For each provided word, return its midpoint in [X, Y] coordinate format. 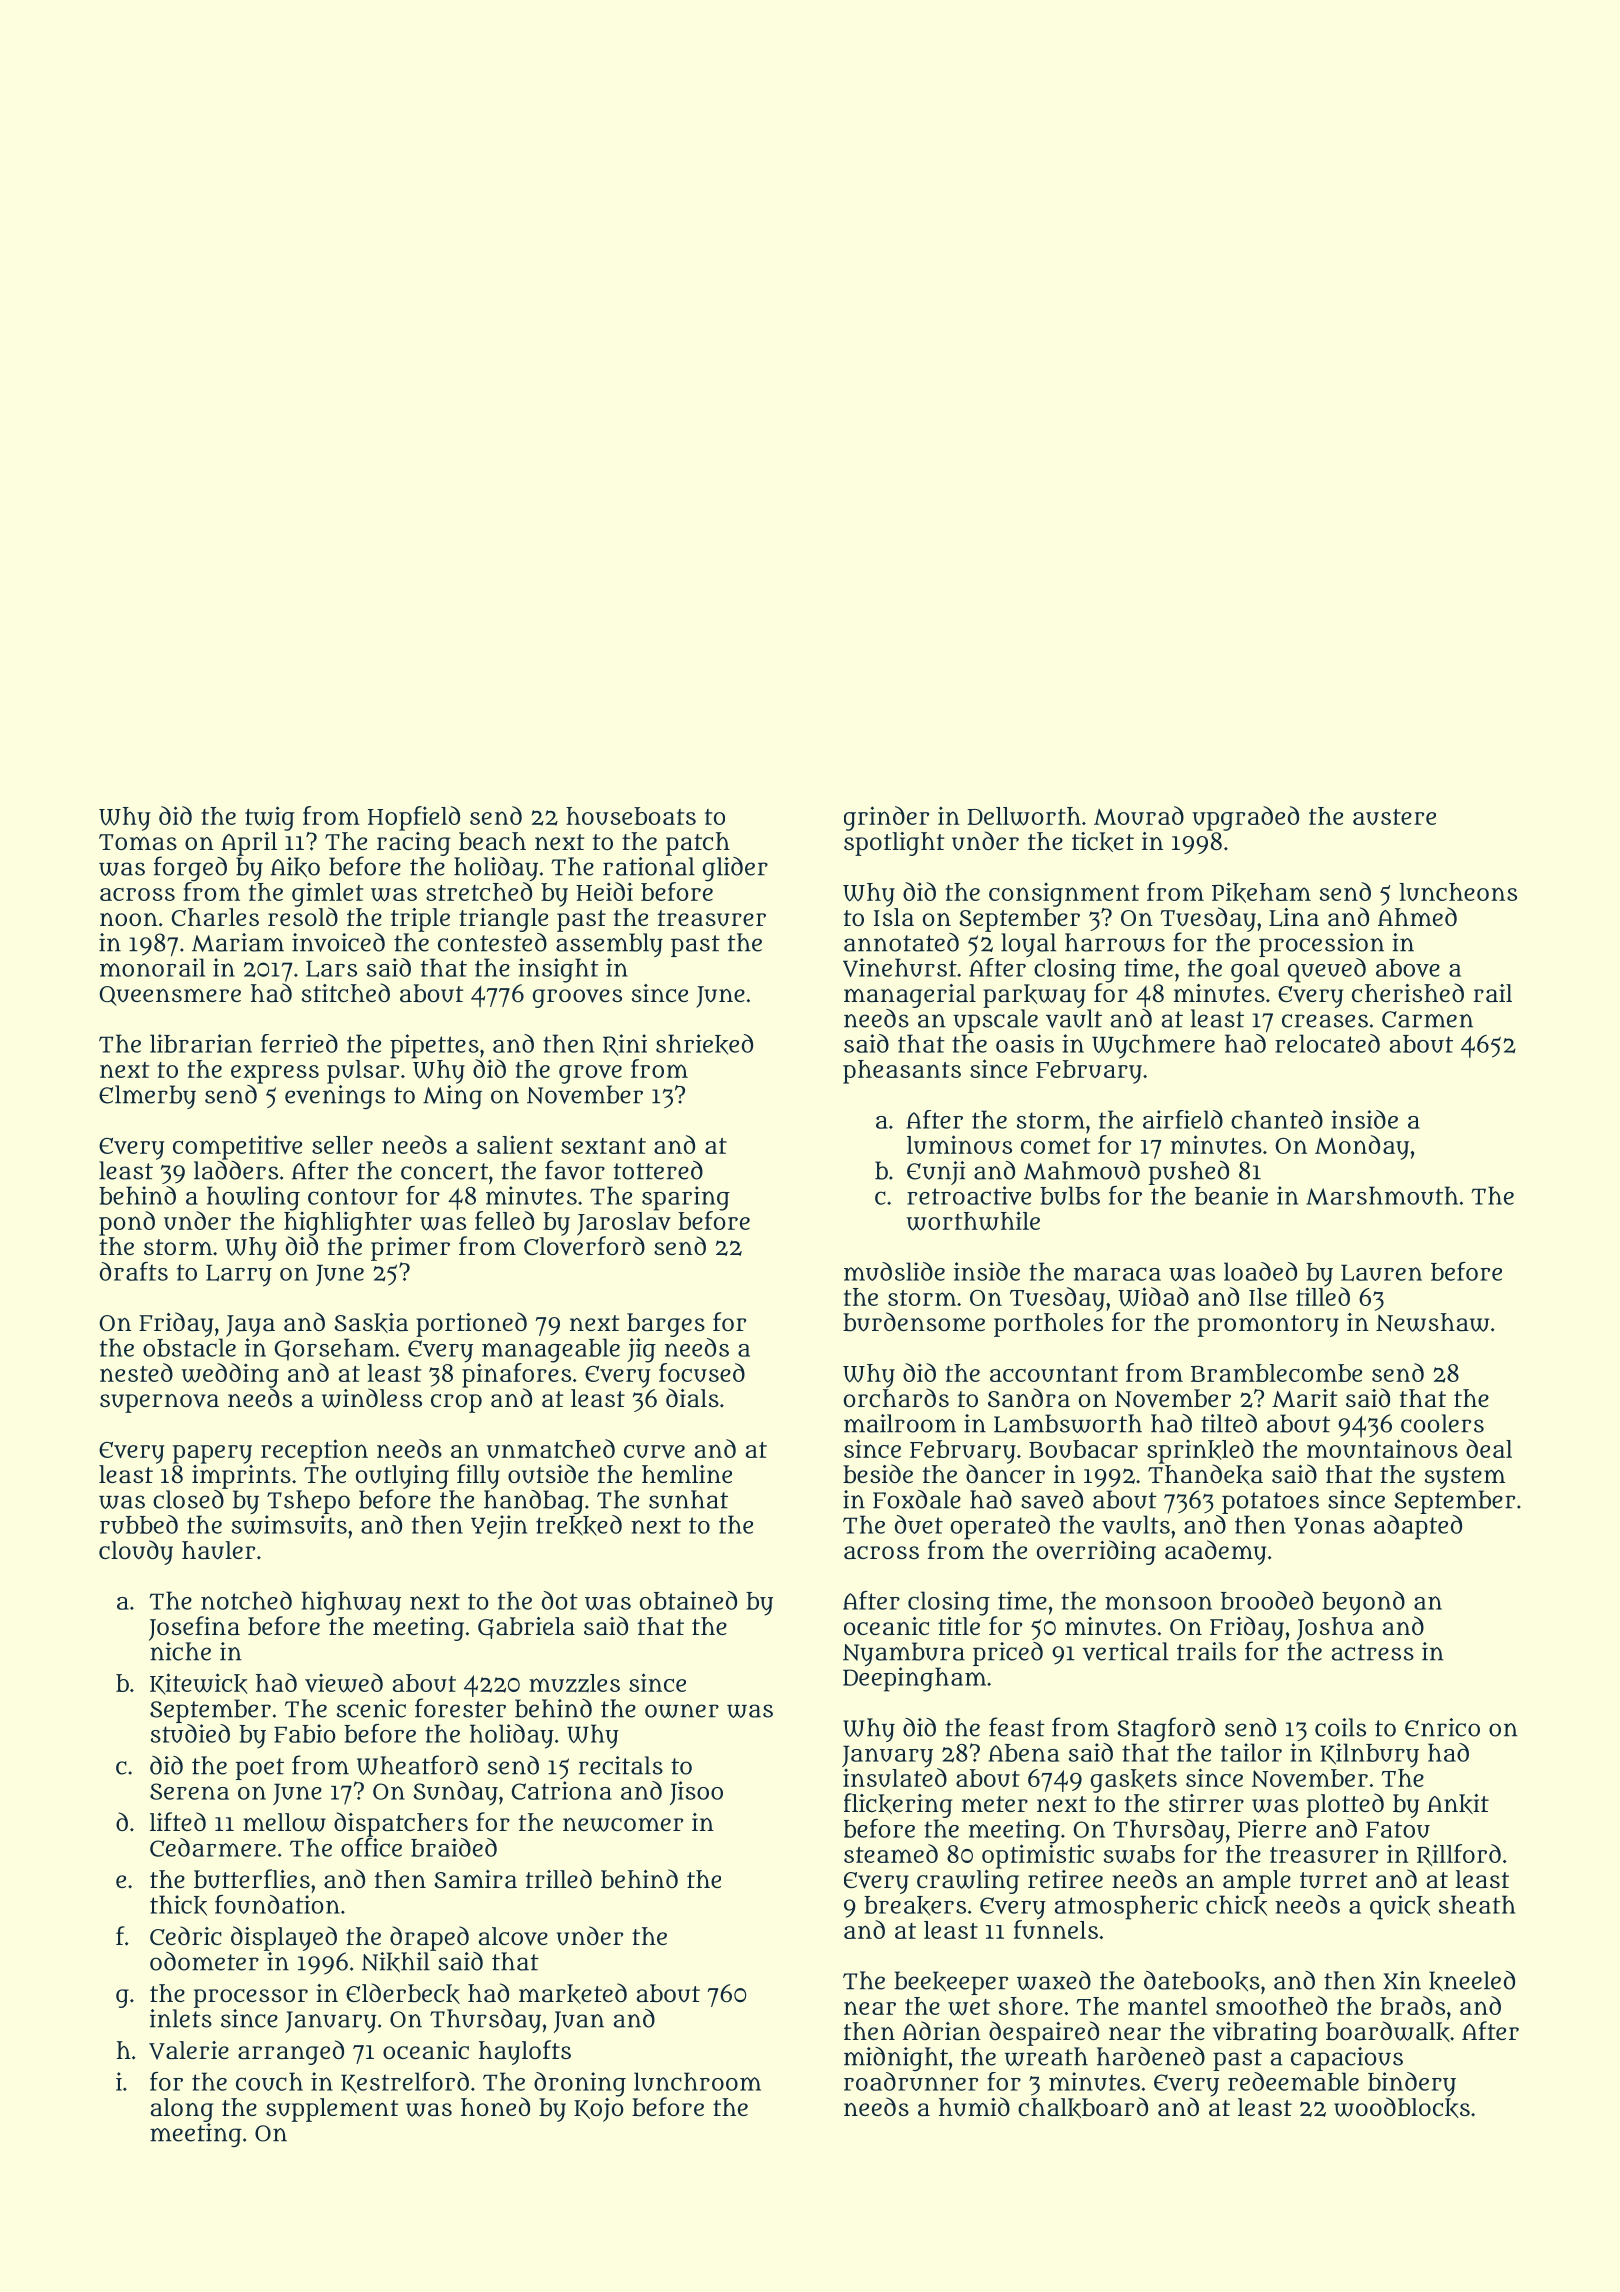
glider [735, 869]
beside [878, 1474]
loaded [1260, 1271]
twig [270, 818]
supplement [332, 2110]
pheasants [902, 1072]
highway [351, 1603]
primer [410, 1249]
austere [1394, 817]
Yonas [1329, 1525]
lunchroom [697, 2081]
